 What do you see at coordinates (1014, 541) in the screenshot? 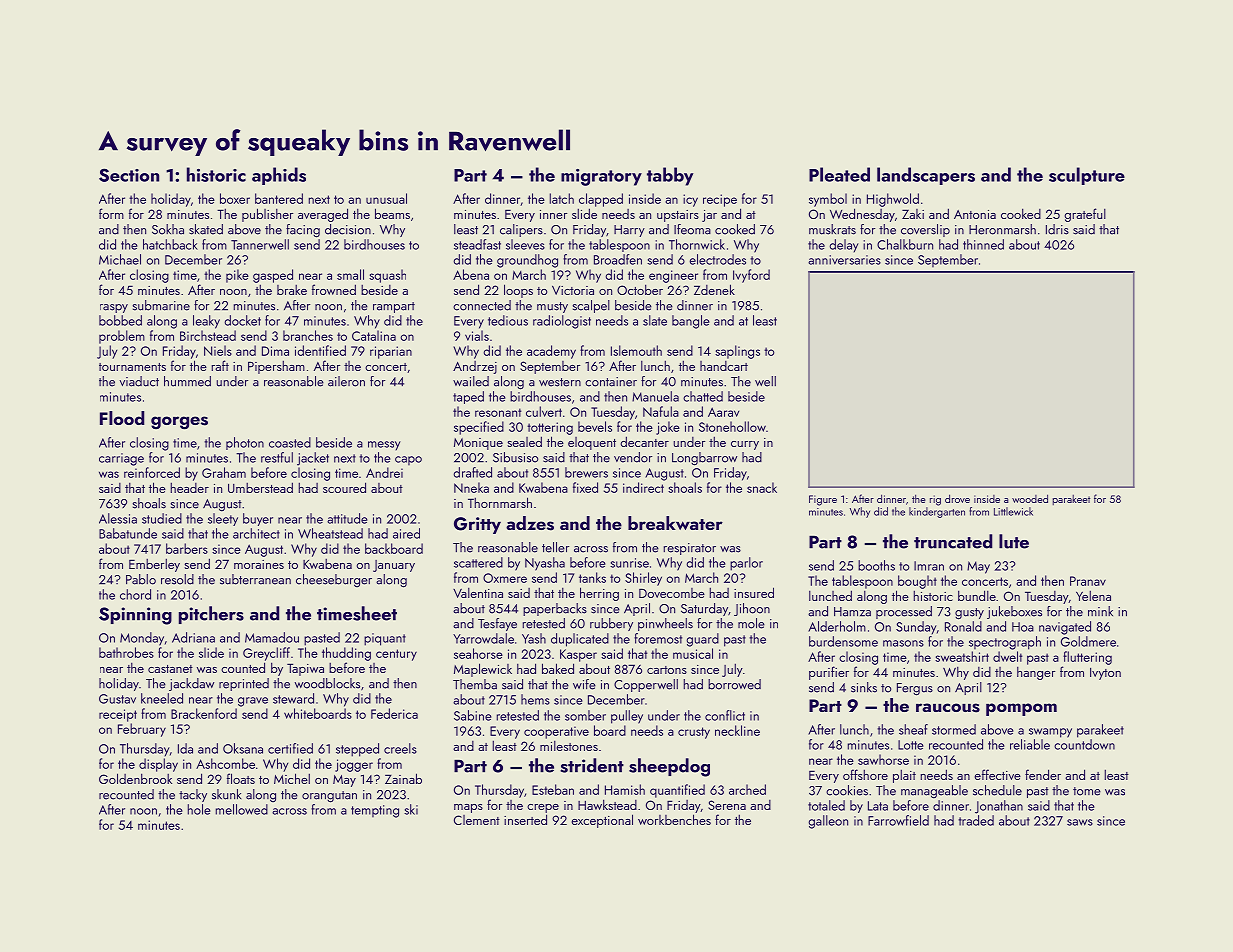
I see `lute` at bounding box center [1014, 541].
